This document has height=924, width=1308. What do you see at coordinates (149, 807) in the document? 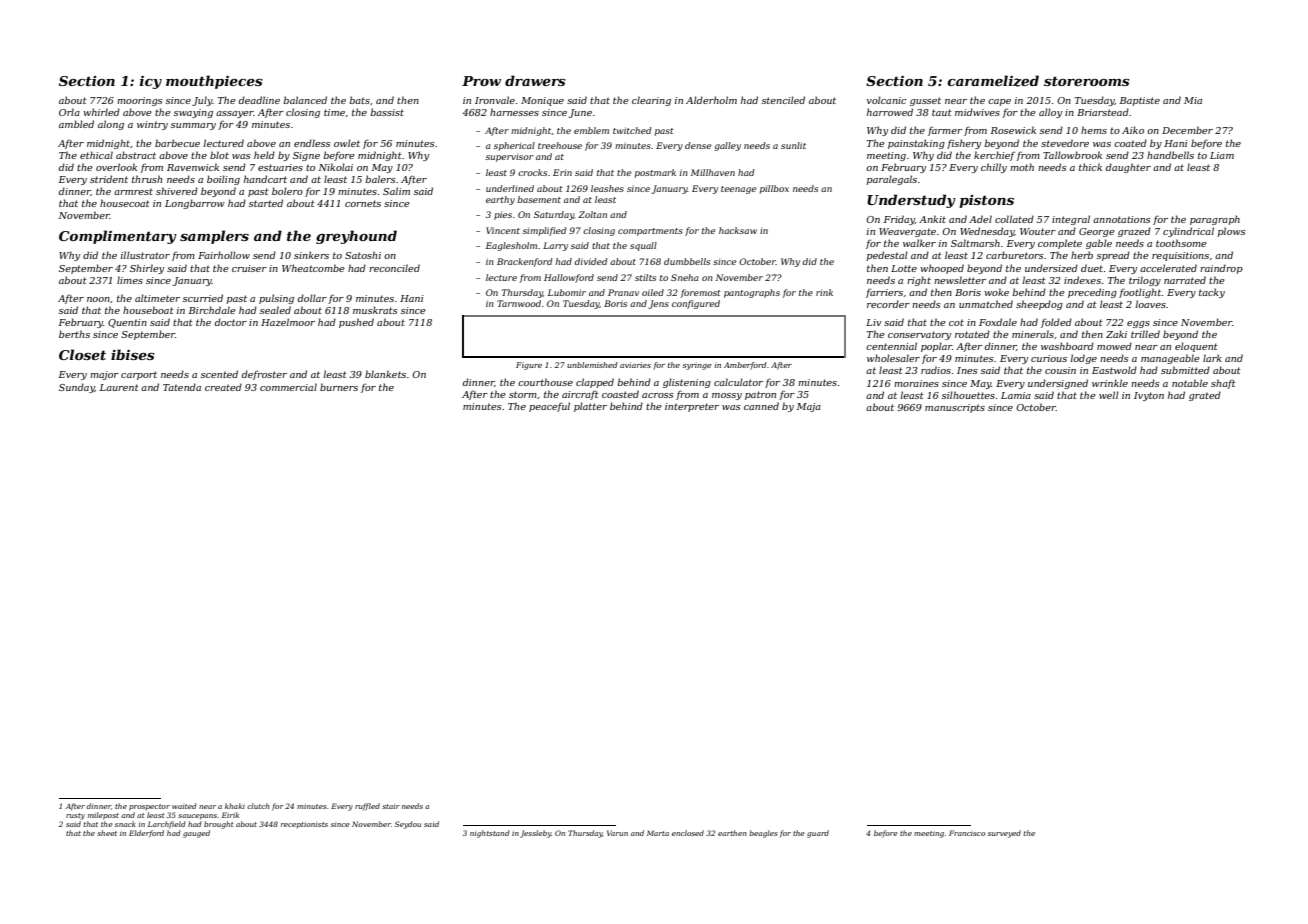
I see `prospector` at bounding box center [149, 807].
